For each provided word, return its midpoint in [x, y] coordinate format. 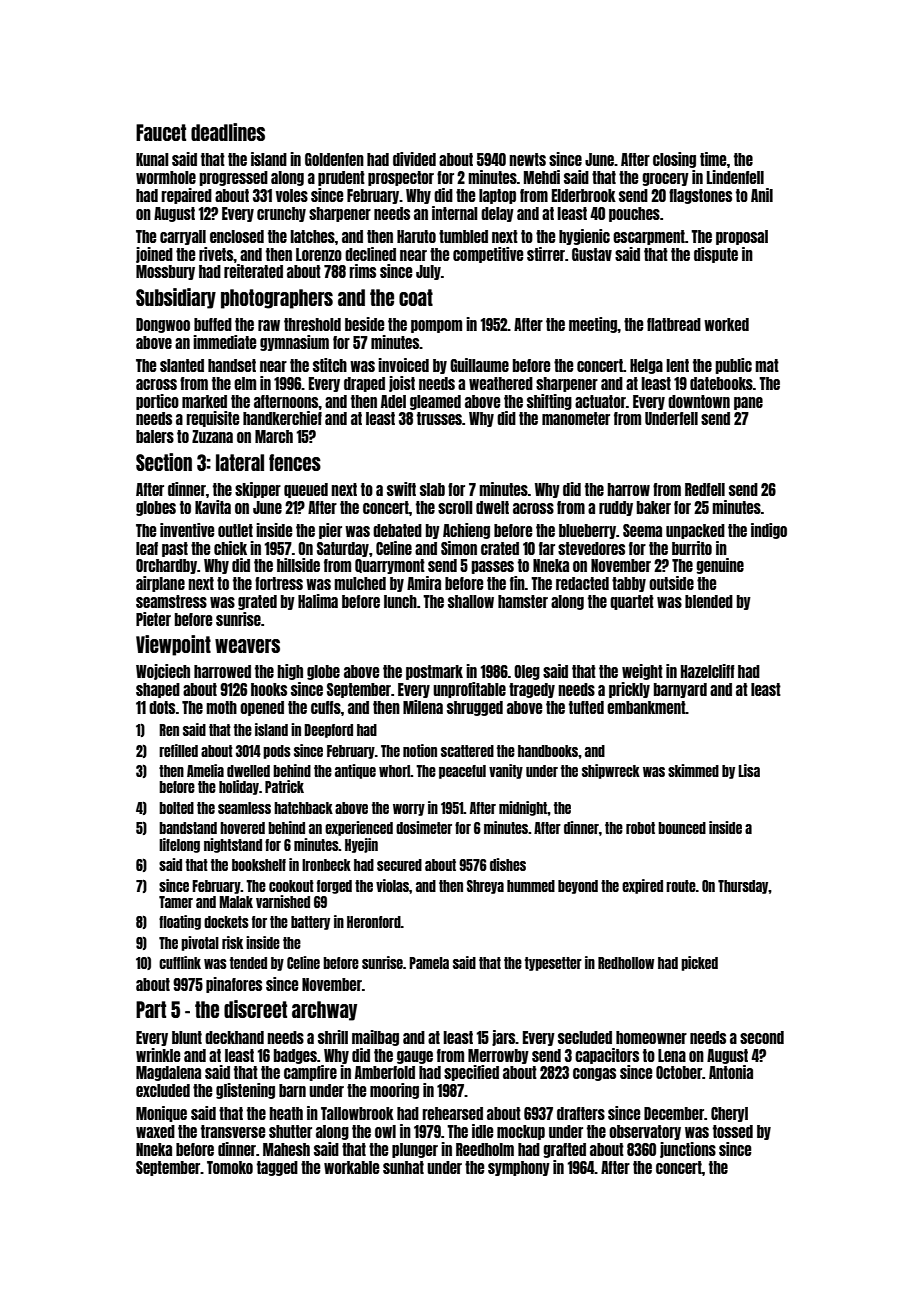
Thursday [743, 887]
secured [399, 865]
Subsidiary [176, 298]
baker [654, 507]
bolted [176, 808]
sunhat [403, 1167]
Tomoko [230, 1167]
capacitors [607, 1056]
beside [364, 324]
